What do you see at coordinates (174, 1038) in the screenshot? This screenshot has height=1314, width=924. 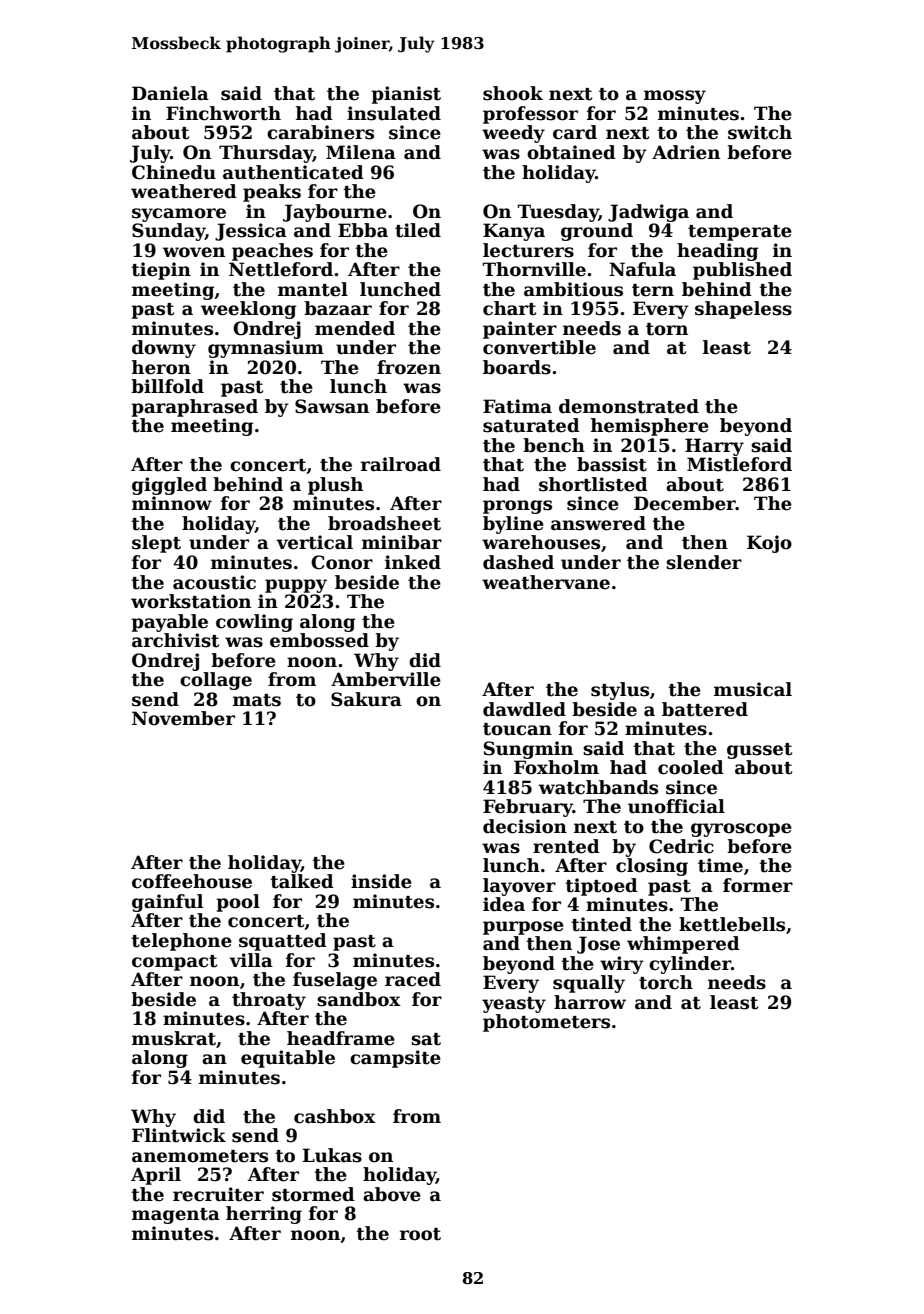 I see `muskrat` at bounding box center [174, 1038].
